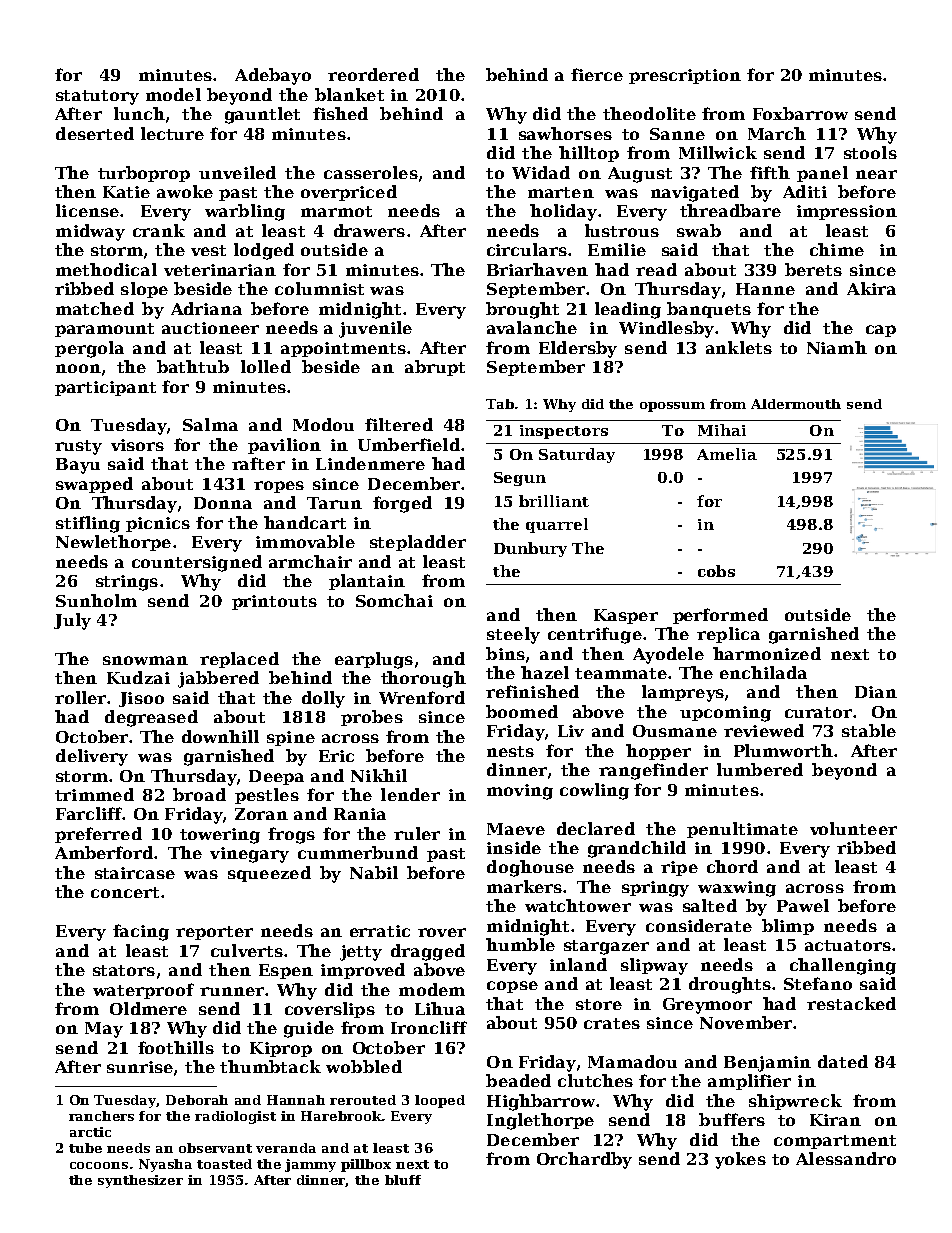 The width and height of the screenshot is (952, 1233). What do you see at coordinates (554, 501) in the screenshot?
I see `brilliant` at bounding box center [554, 501].
